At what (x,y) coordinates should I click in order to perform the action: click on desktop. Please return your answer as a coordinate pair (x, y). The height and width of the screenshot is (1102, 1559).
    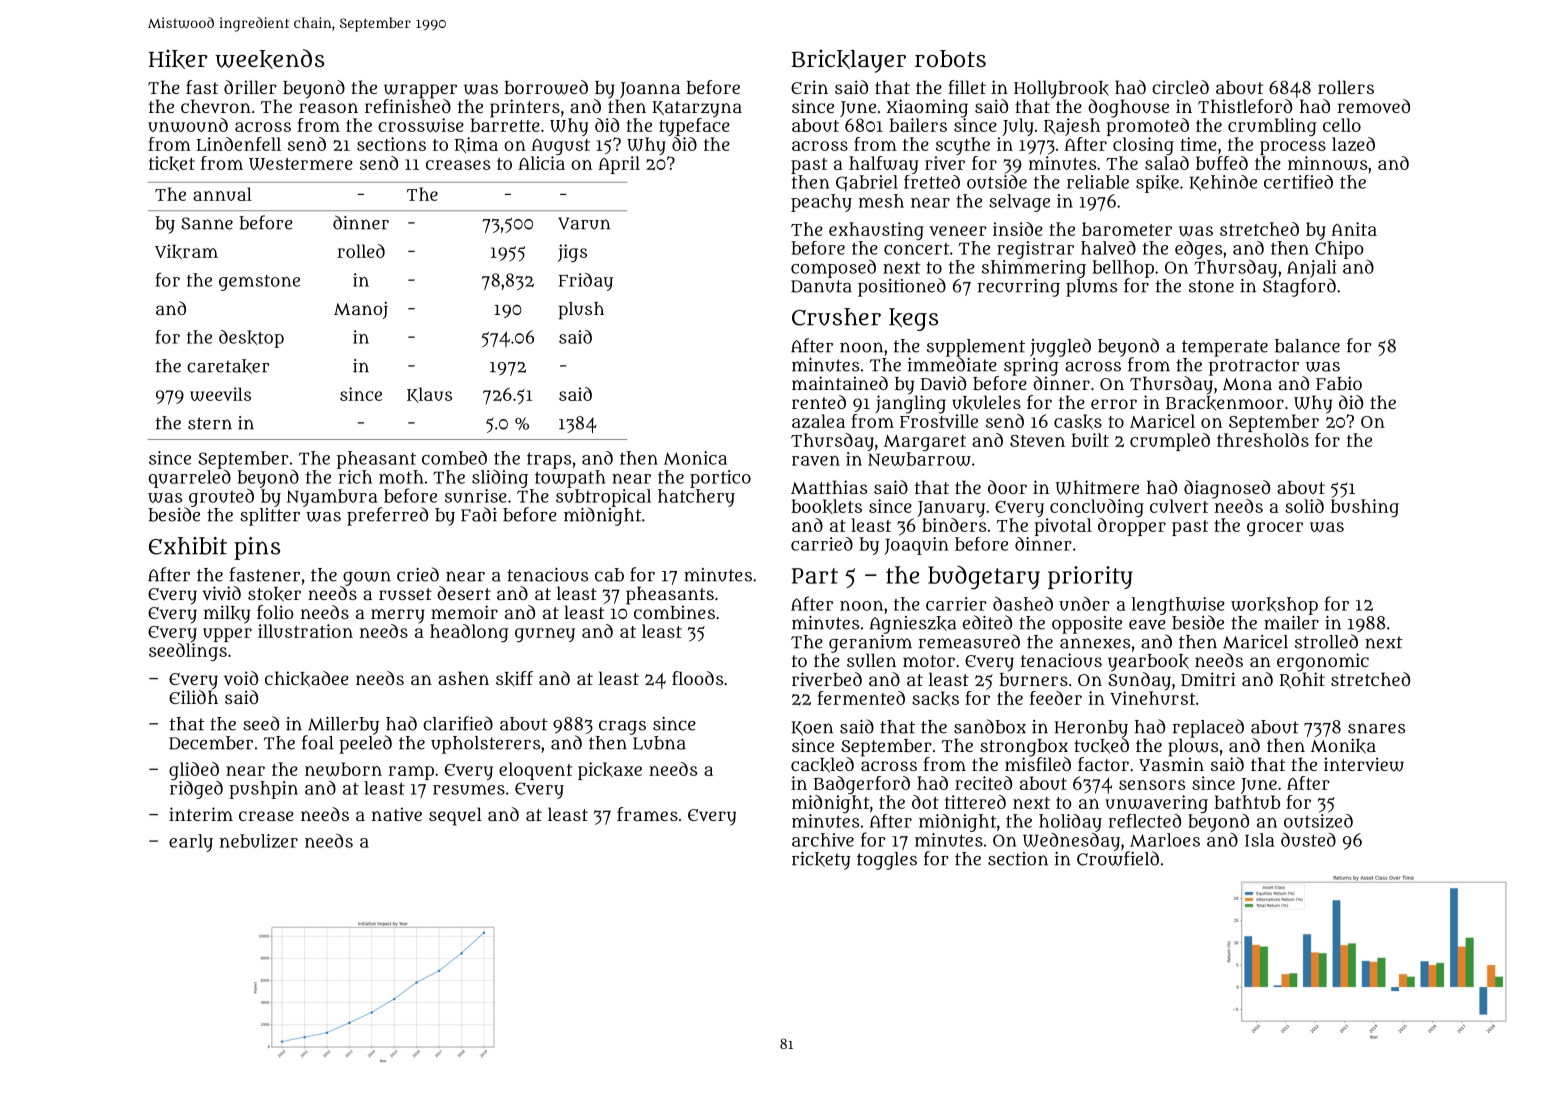
    Looking at the image, I should click on (251, 339).
